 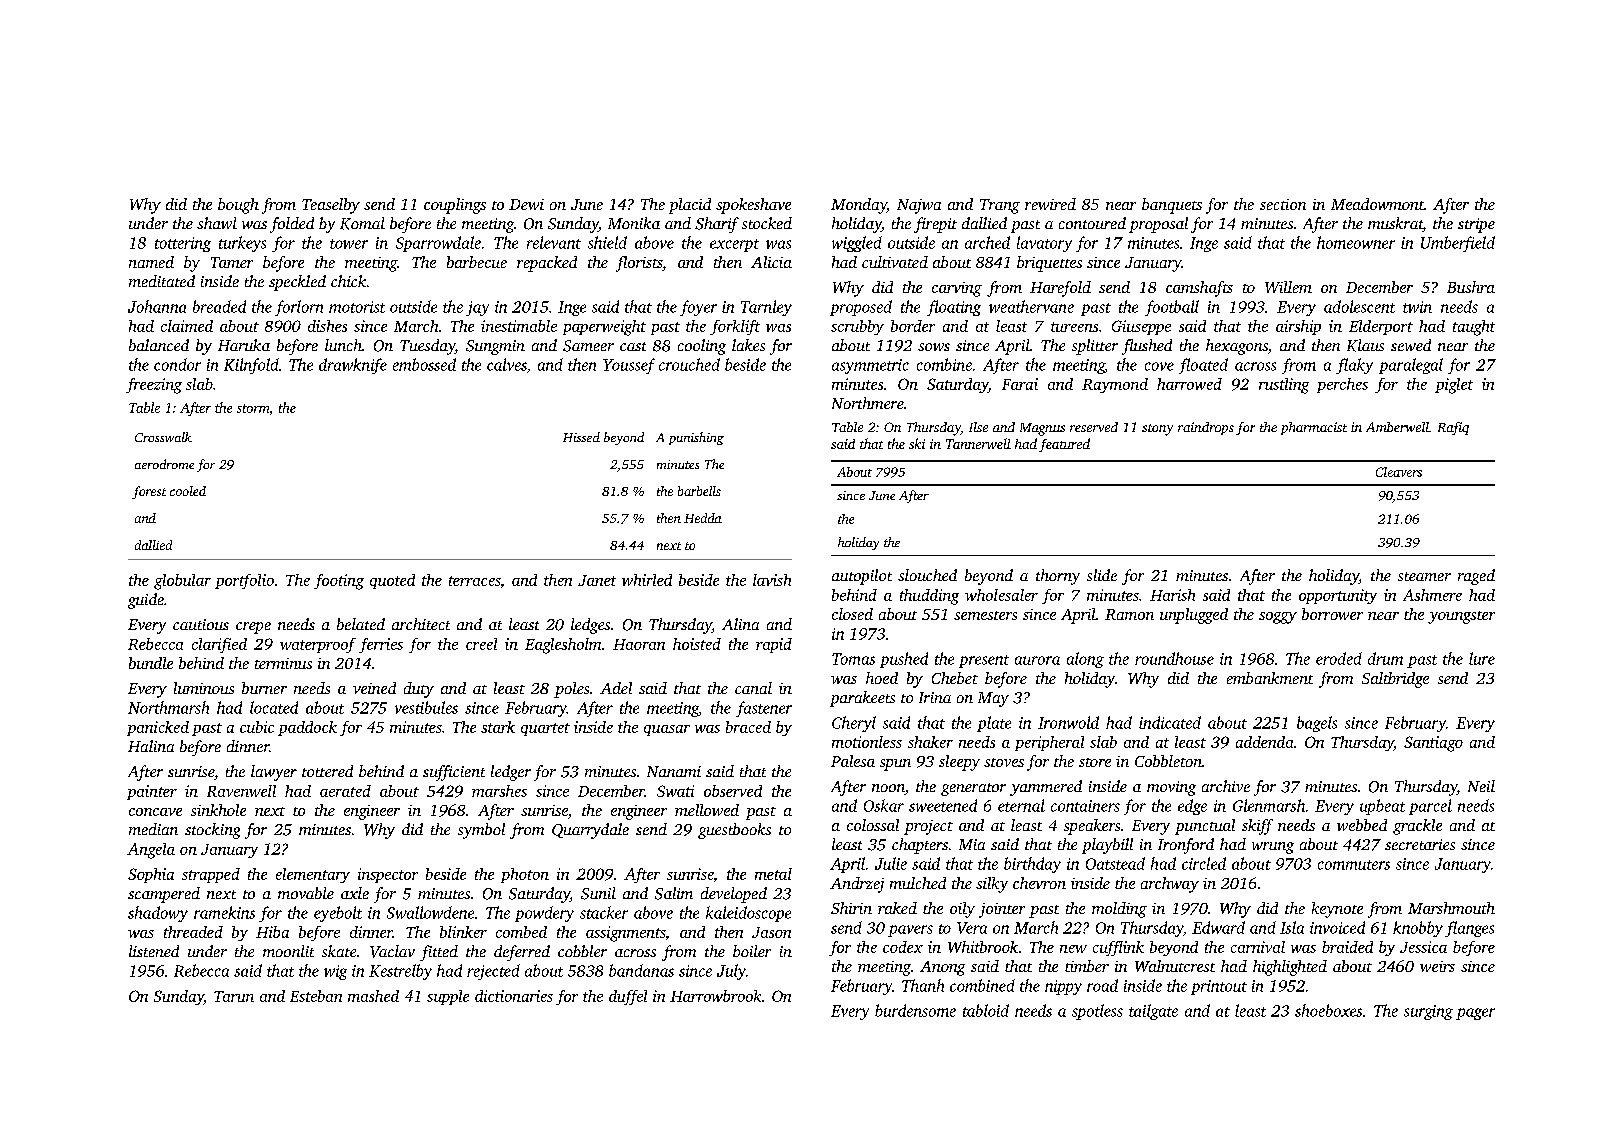 I want to click on placid, so click(x=690, y=206).
